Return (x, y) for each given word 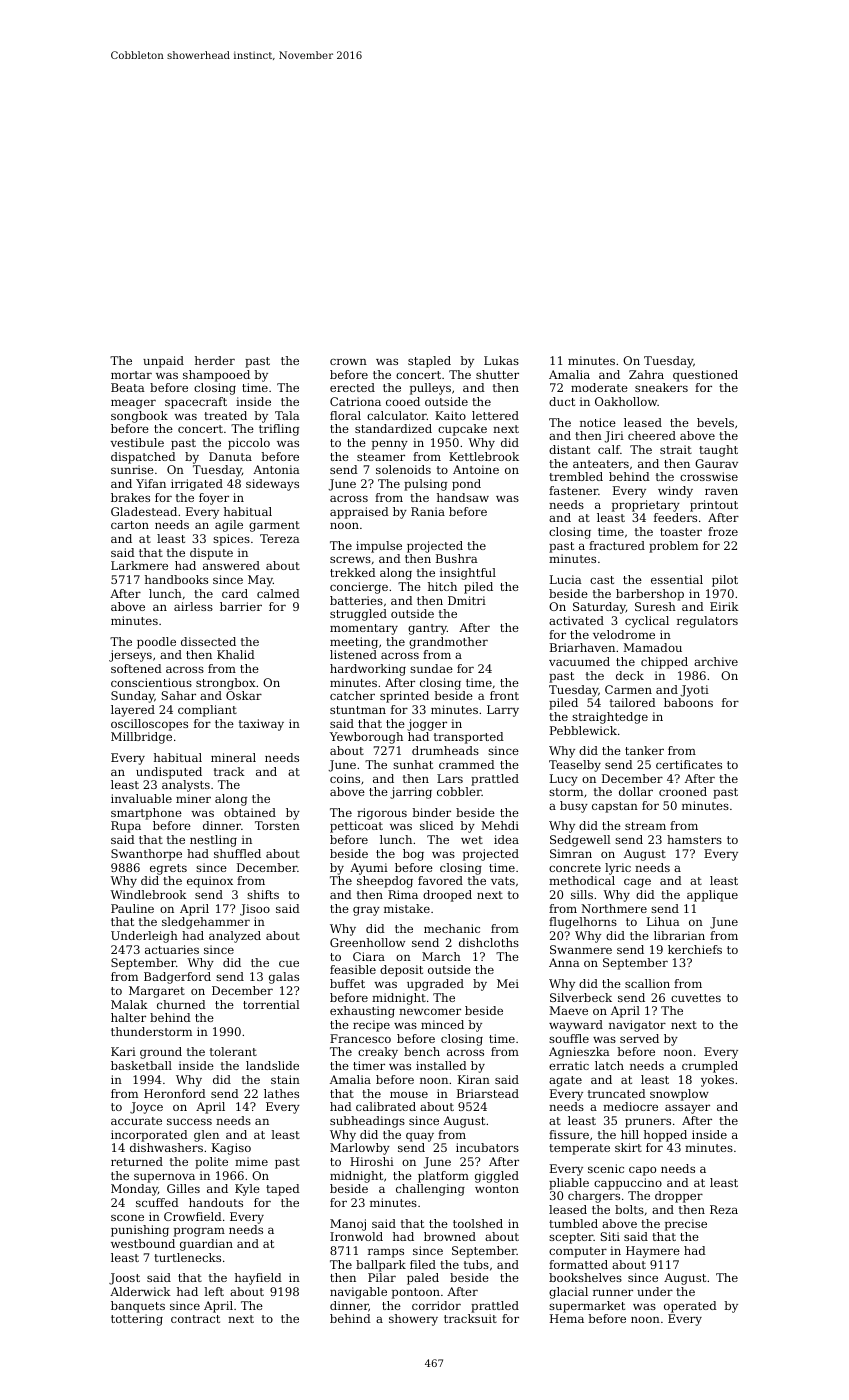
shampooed (216, 376)
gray (366, 911)
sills (582, 894)
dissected (208, 641)
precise (686, 1225)
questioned (705, 376)
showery (413, 1320)
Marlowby (360, 1149)
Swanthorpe (146, 855)
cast (602, 580)
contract (195, 1319)
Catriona (355, 401)
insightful (468, 574)
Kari (123, 1051)
